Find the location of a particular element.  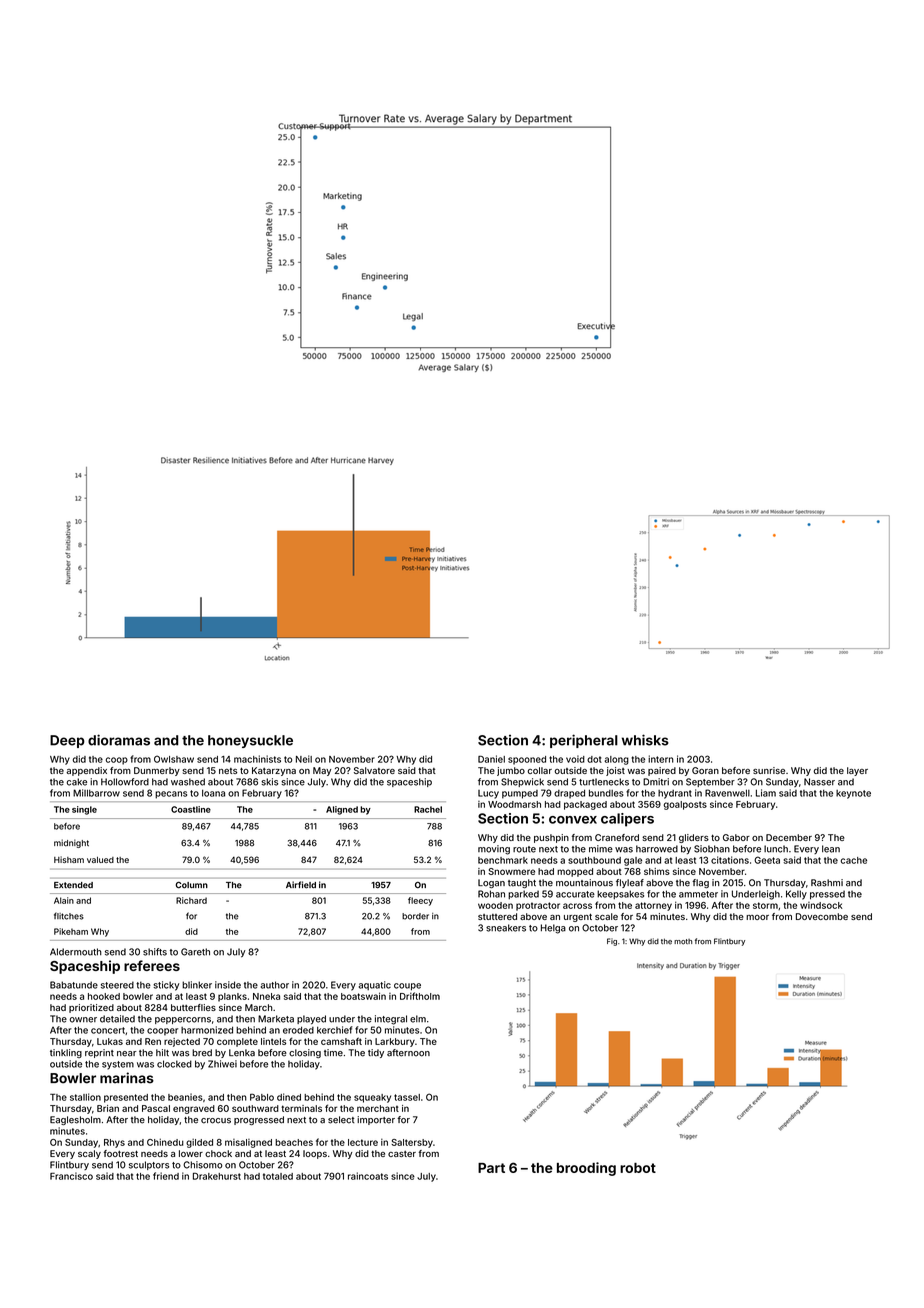

tassel is located at coordinates (407, 1097).
